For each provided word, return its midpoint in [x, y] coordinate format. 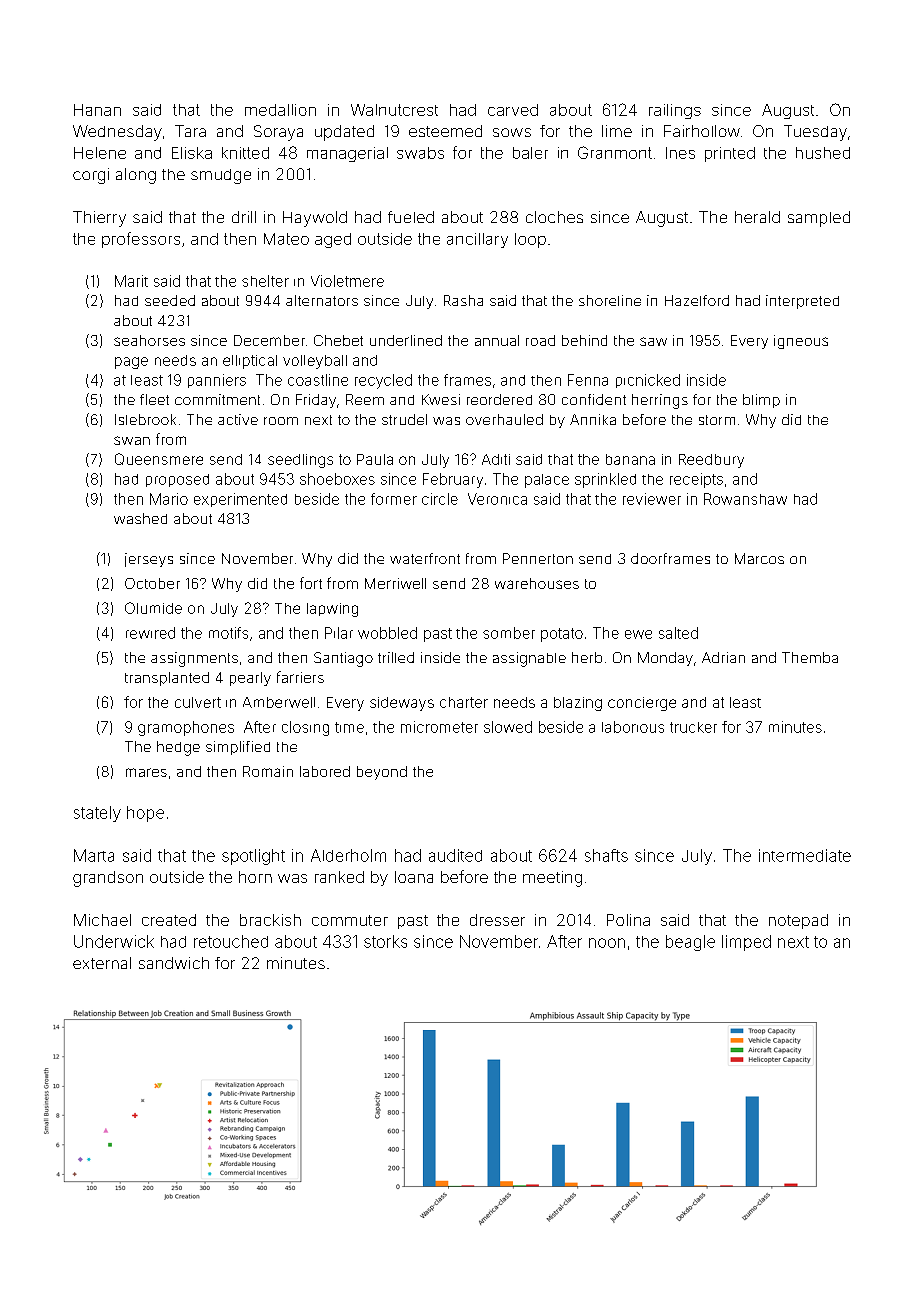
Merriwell [395, 583]
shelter [265, 281]
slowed [508, 727]
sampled [819, 219]
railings [675, 111]
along [136, 176]
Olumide [153, 608]
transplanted [167, 679]
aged [333, 240]
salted [678, 633]
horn [255, 877]
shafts [606, 855]
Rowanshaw [745, 499]
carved [513, 110]
